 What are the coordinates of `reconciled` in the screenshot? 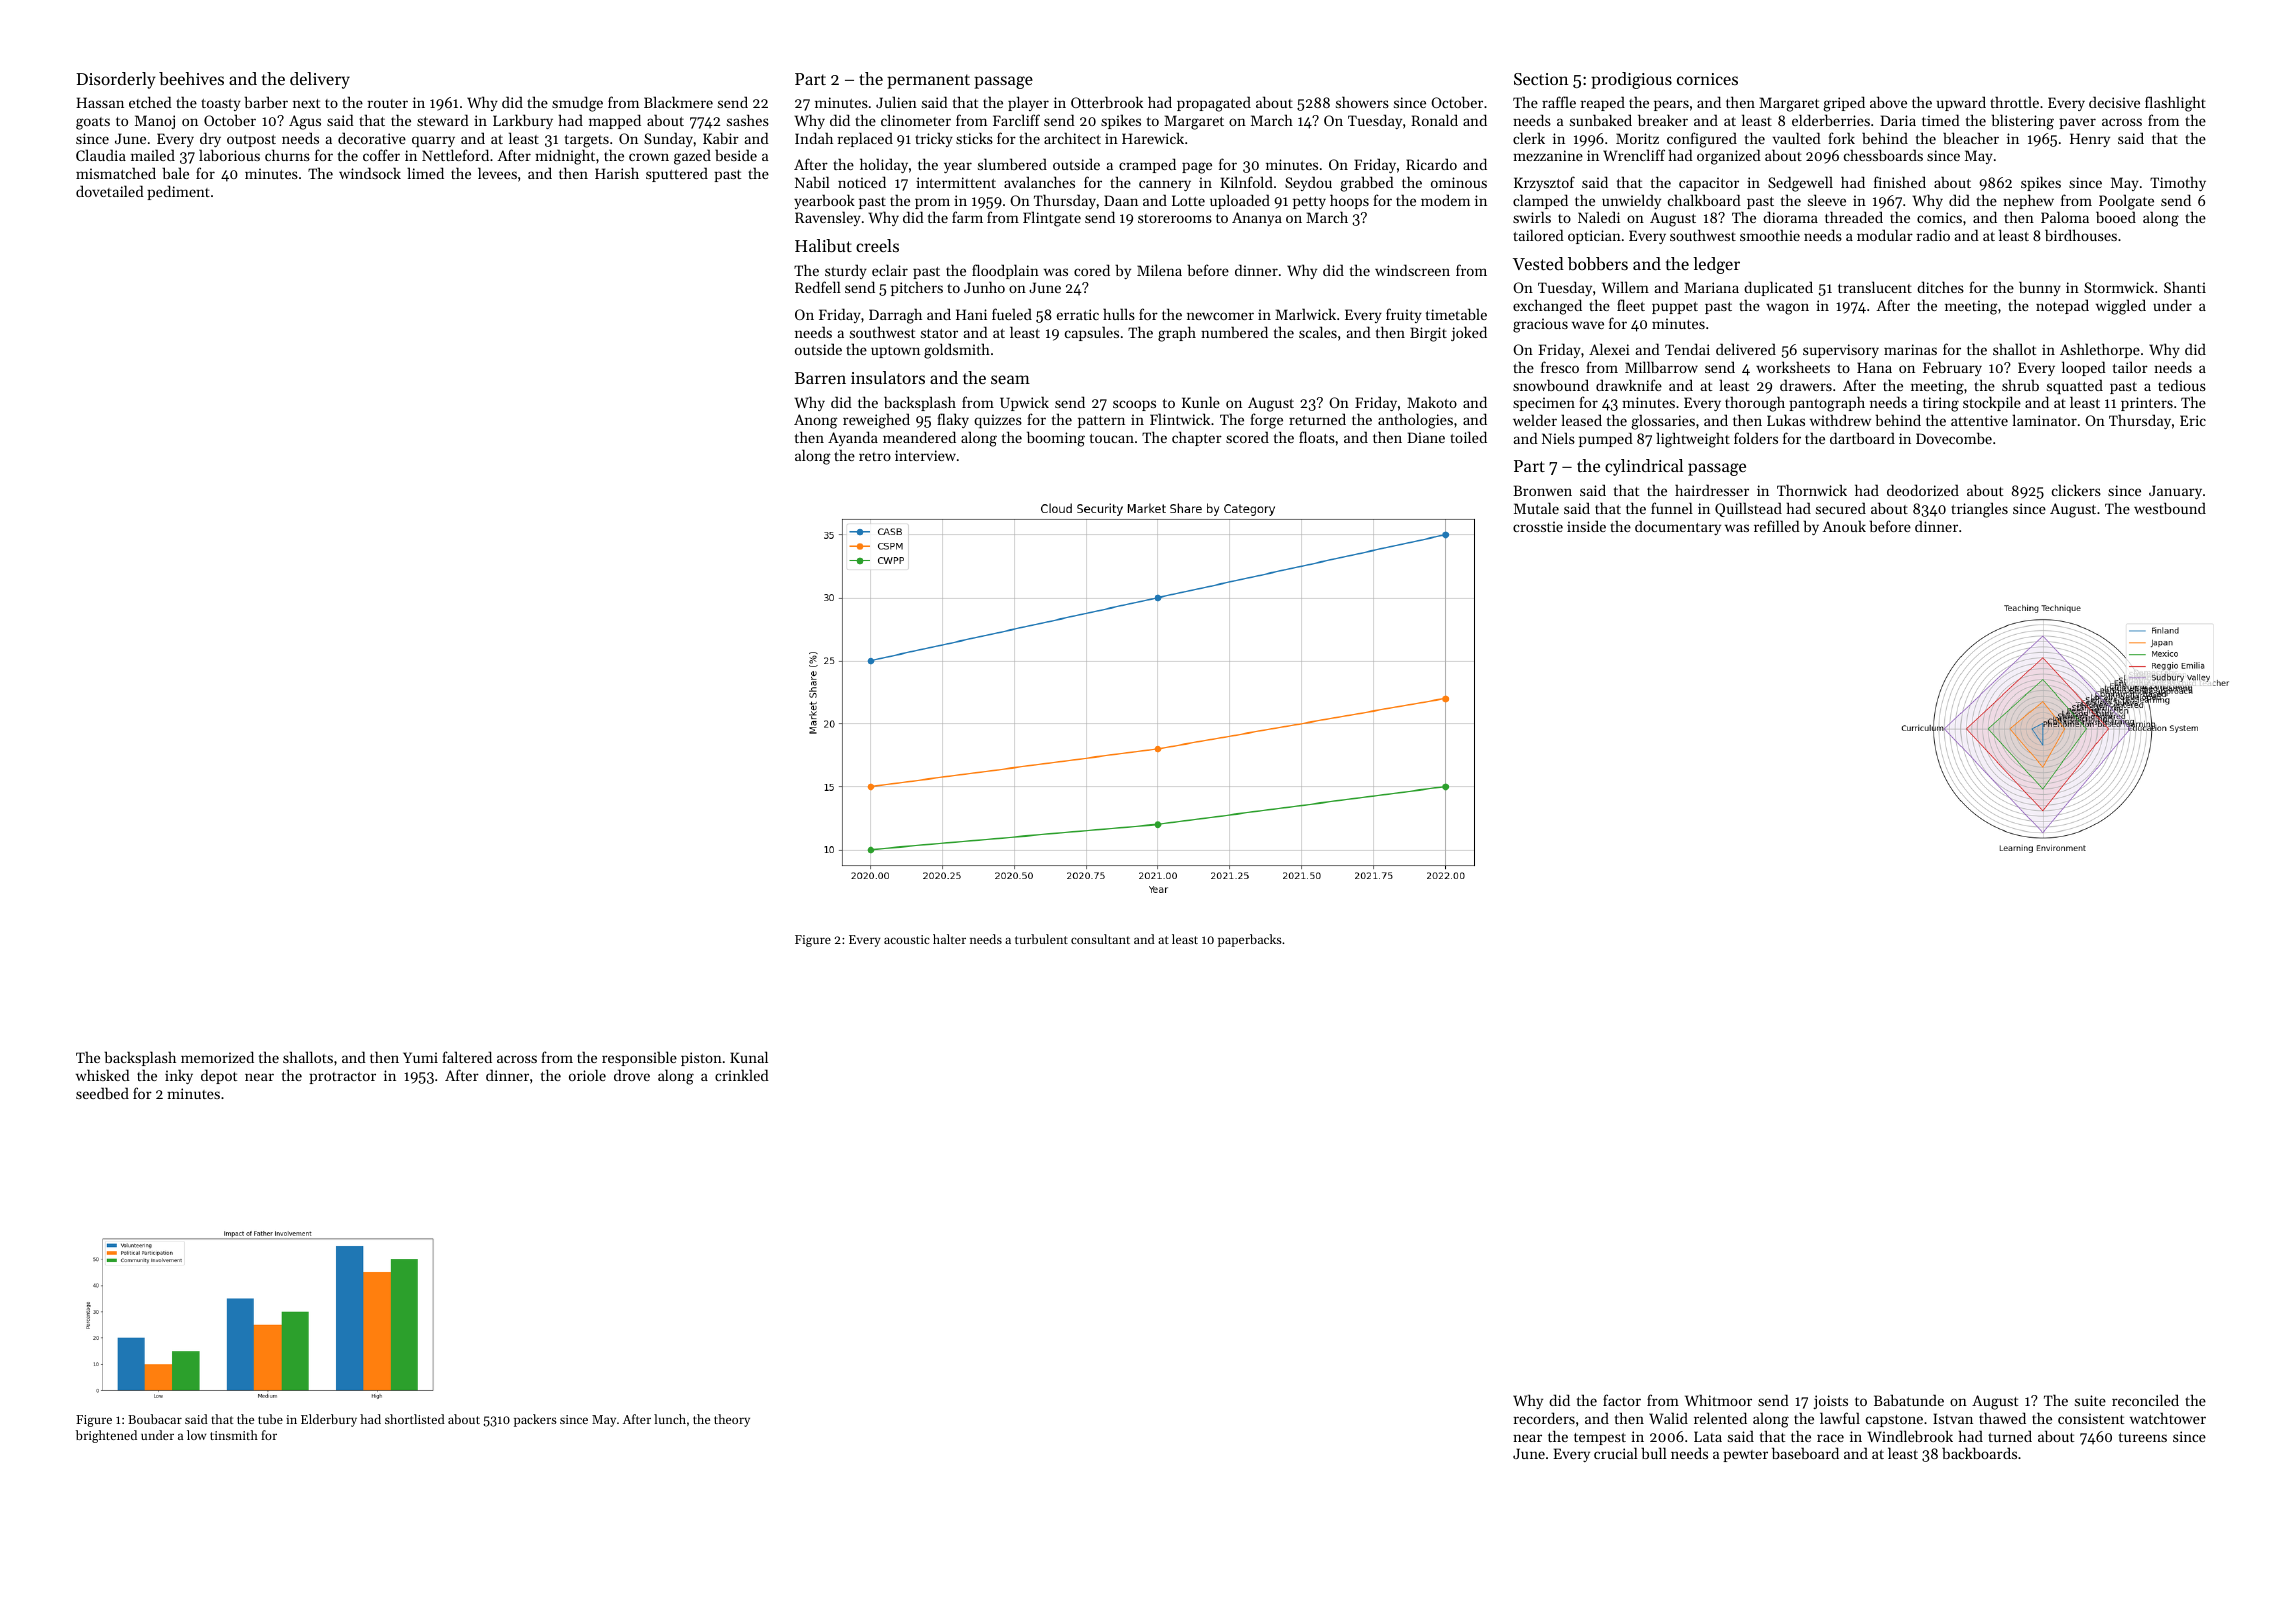 It's located at (2145, 1400).
